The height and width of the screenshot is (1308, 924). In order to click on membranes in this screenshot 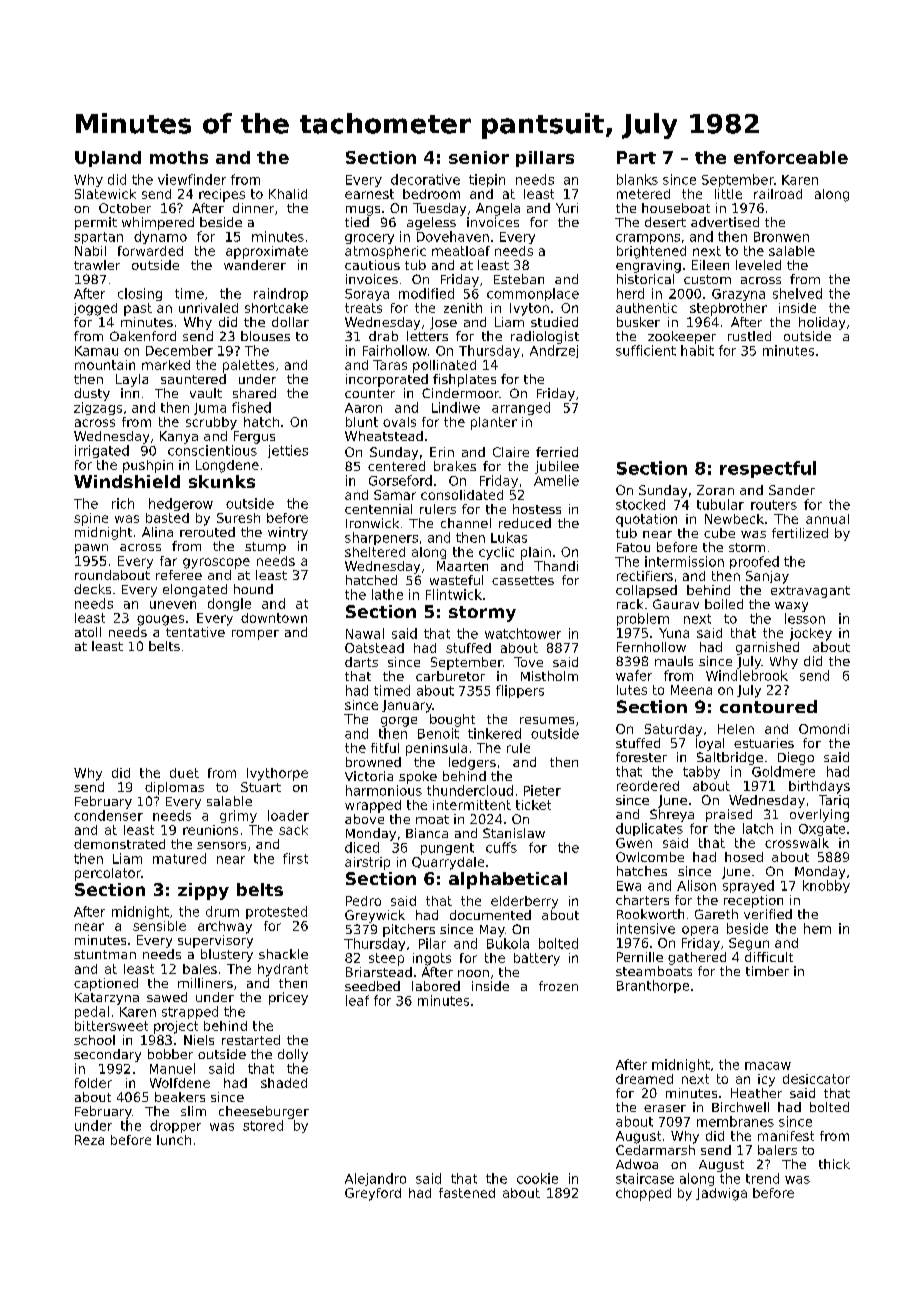, I will do `click(735, 1121)`.
